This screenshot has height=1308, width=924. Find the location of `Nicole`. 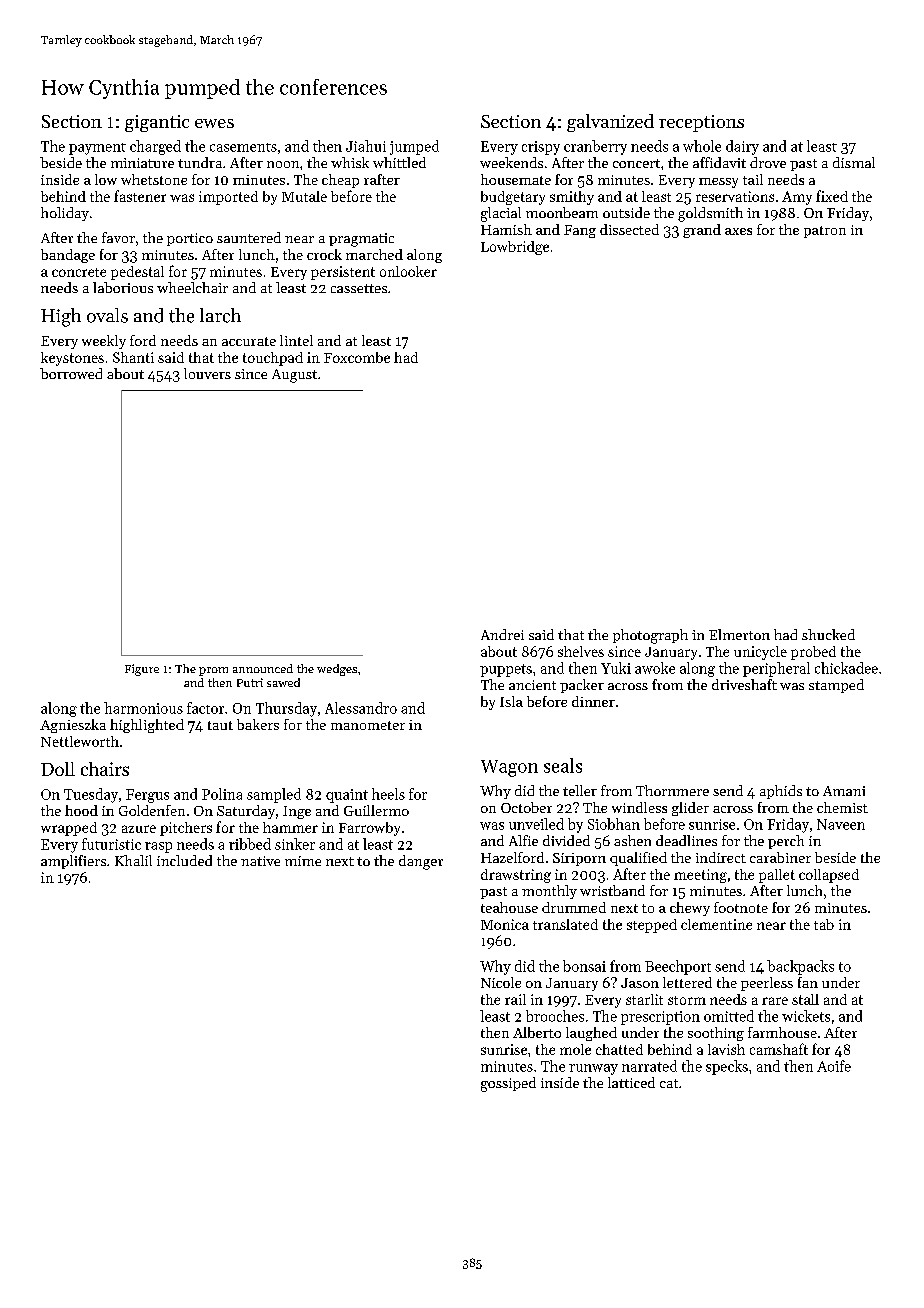

Nicole is located at coordinates (501, 982).
